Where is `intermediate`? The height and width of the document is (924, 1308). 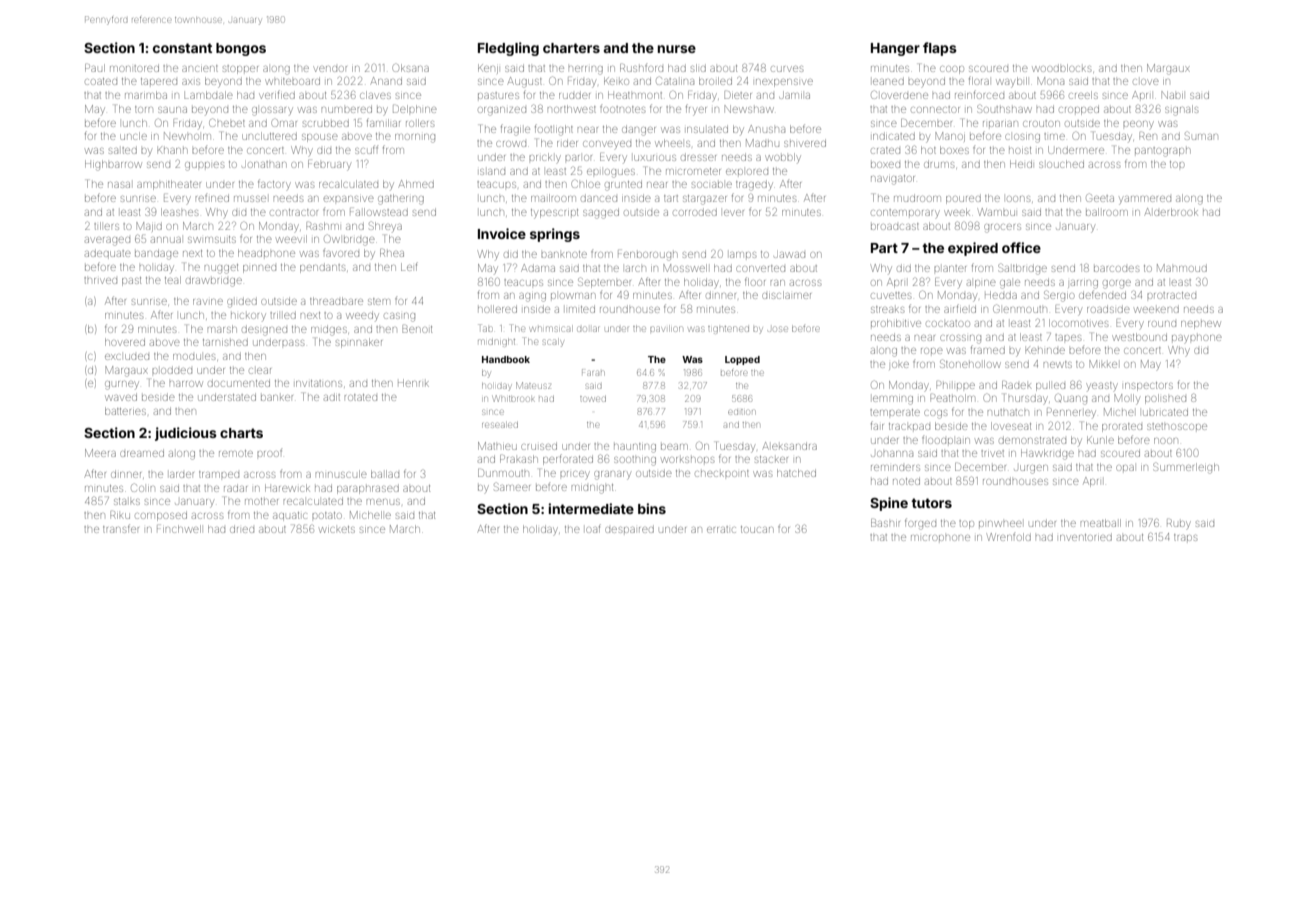 intermediate is located at coordinates (591, 508).
